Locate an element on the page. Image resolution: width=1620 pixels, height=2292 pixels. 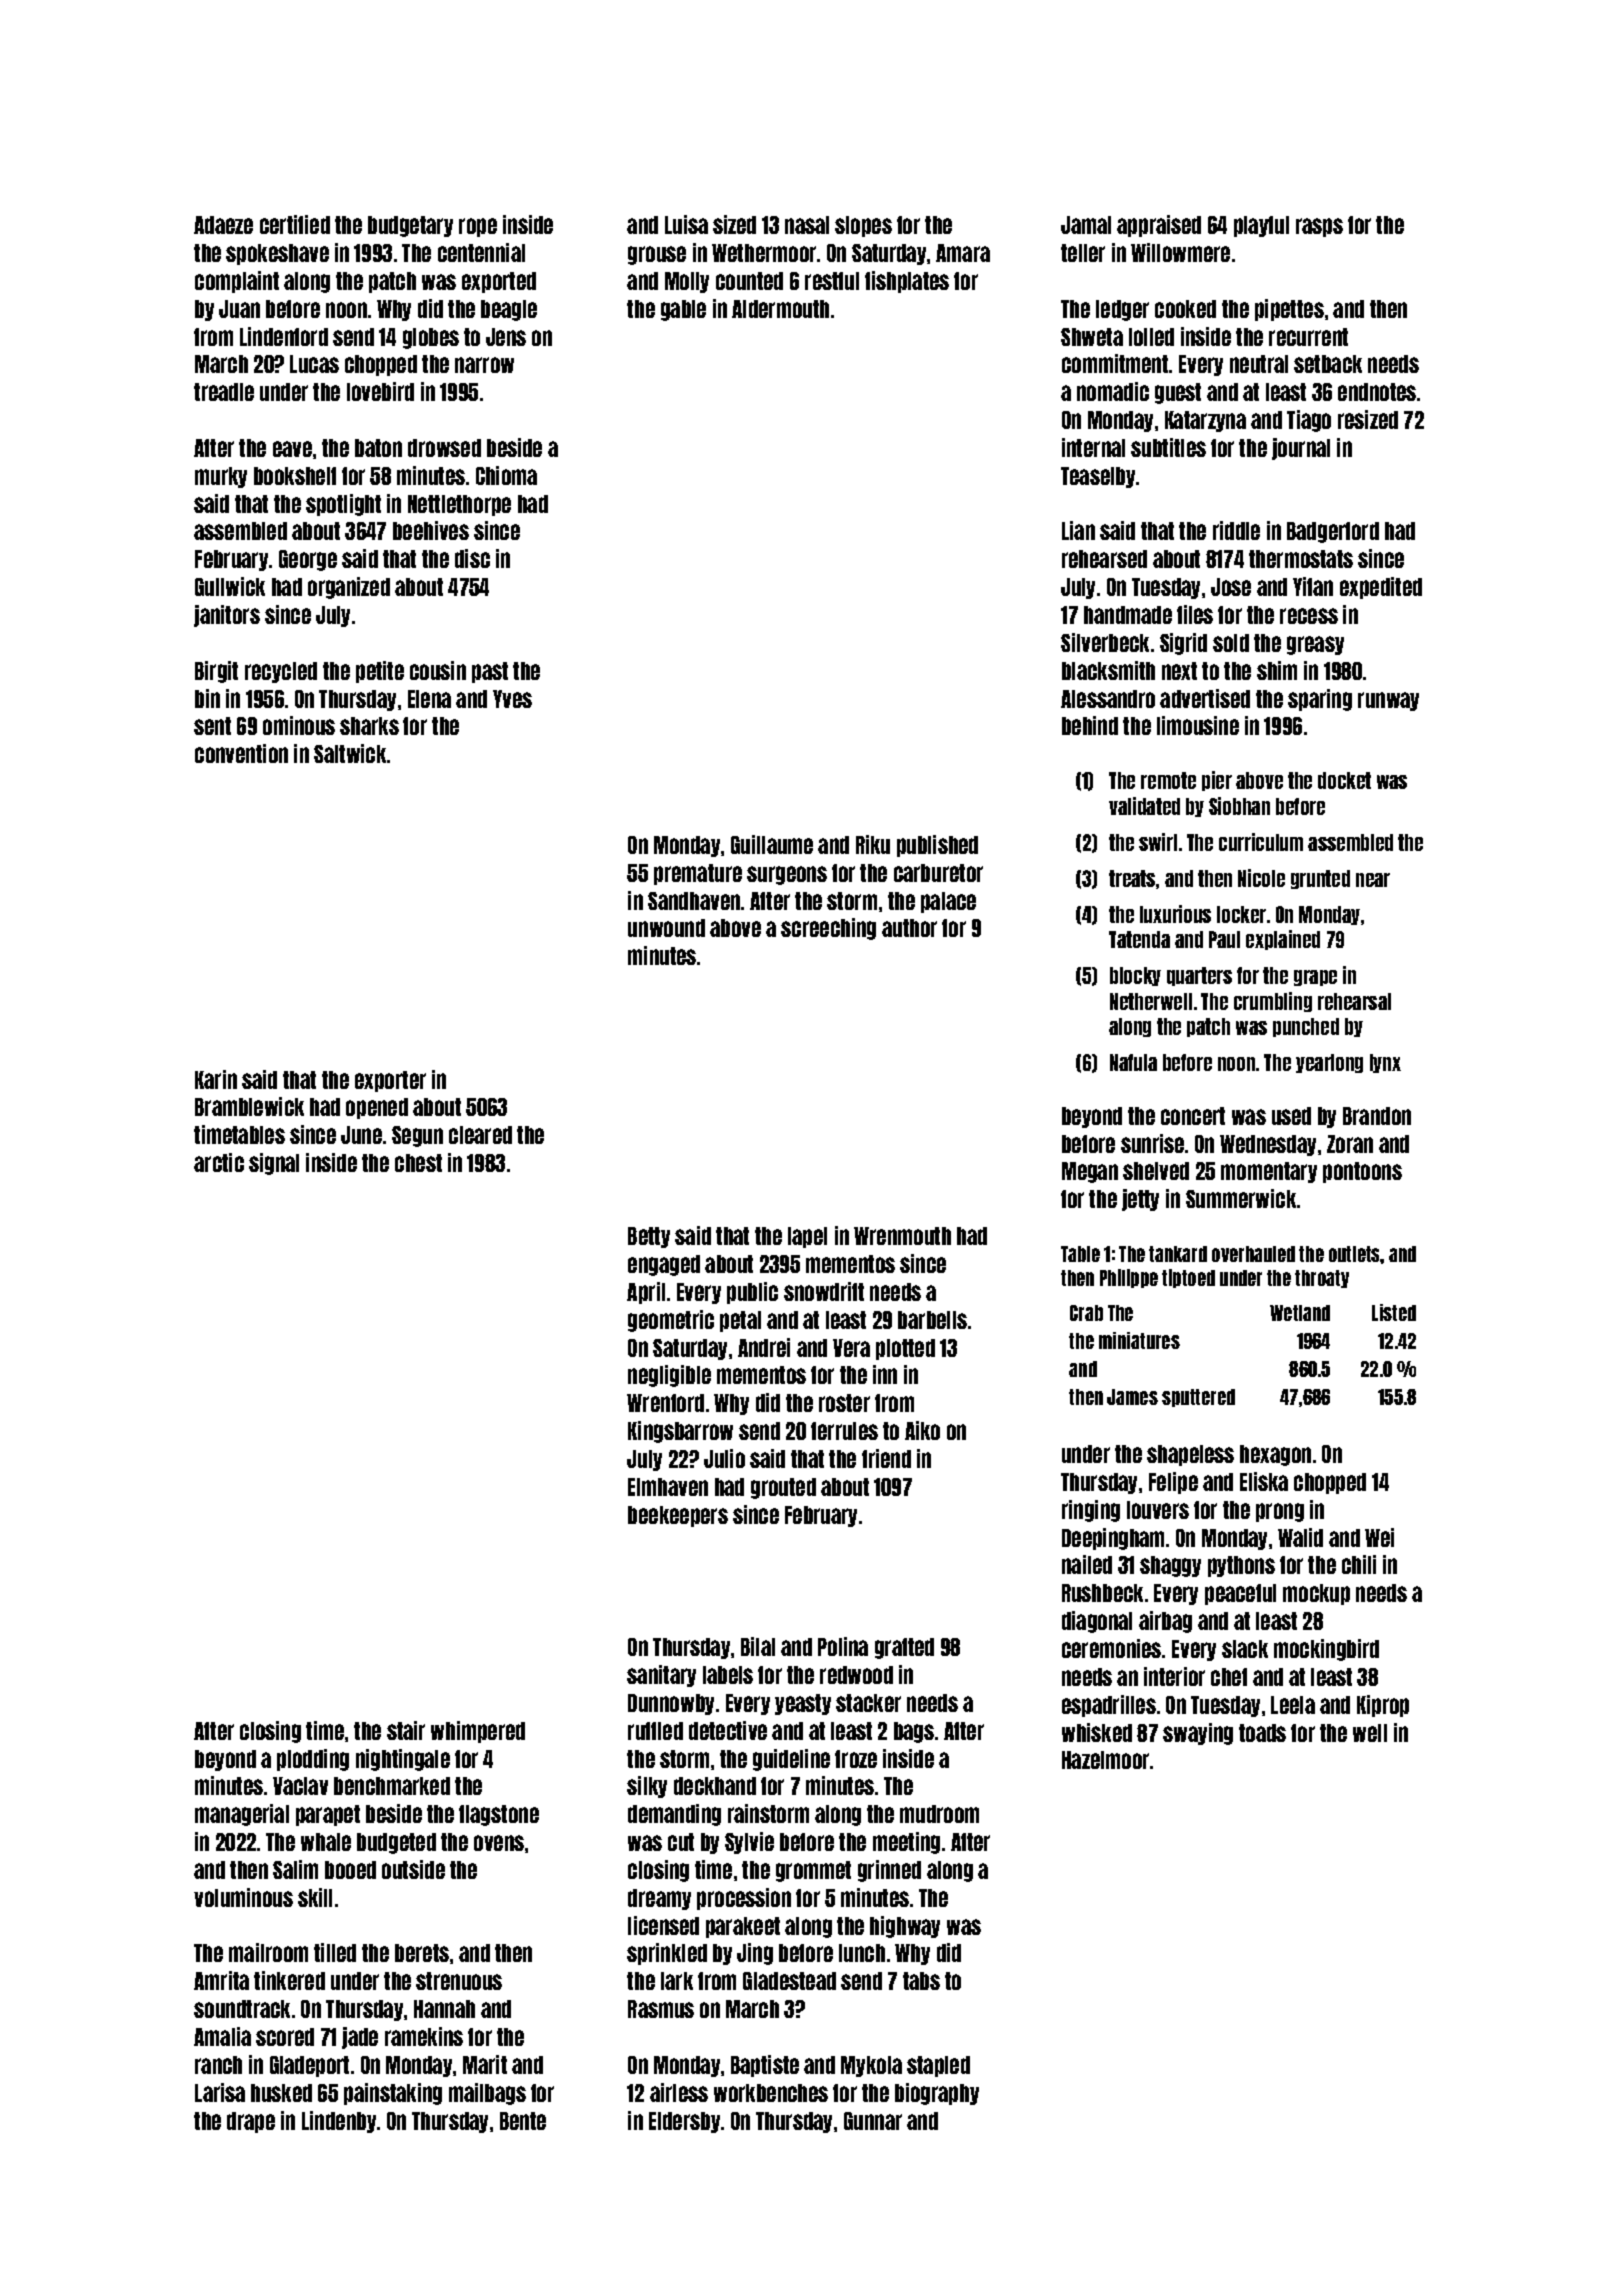
Gunnar is located at coordinates (873, 2121).
